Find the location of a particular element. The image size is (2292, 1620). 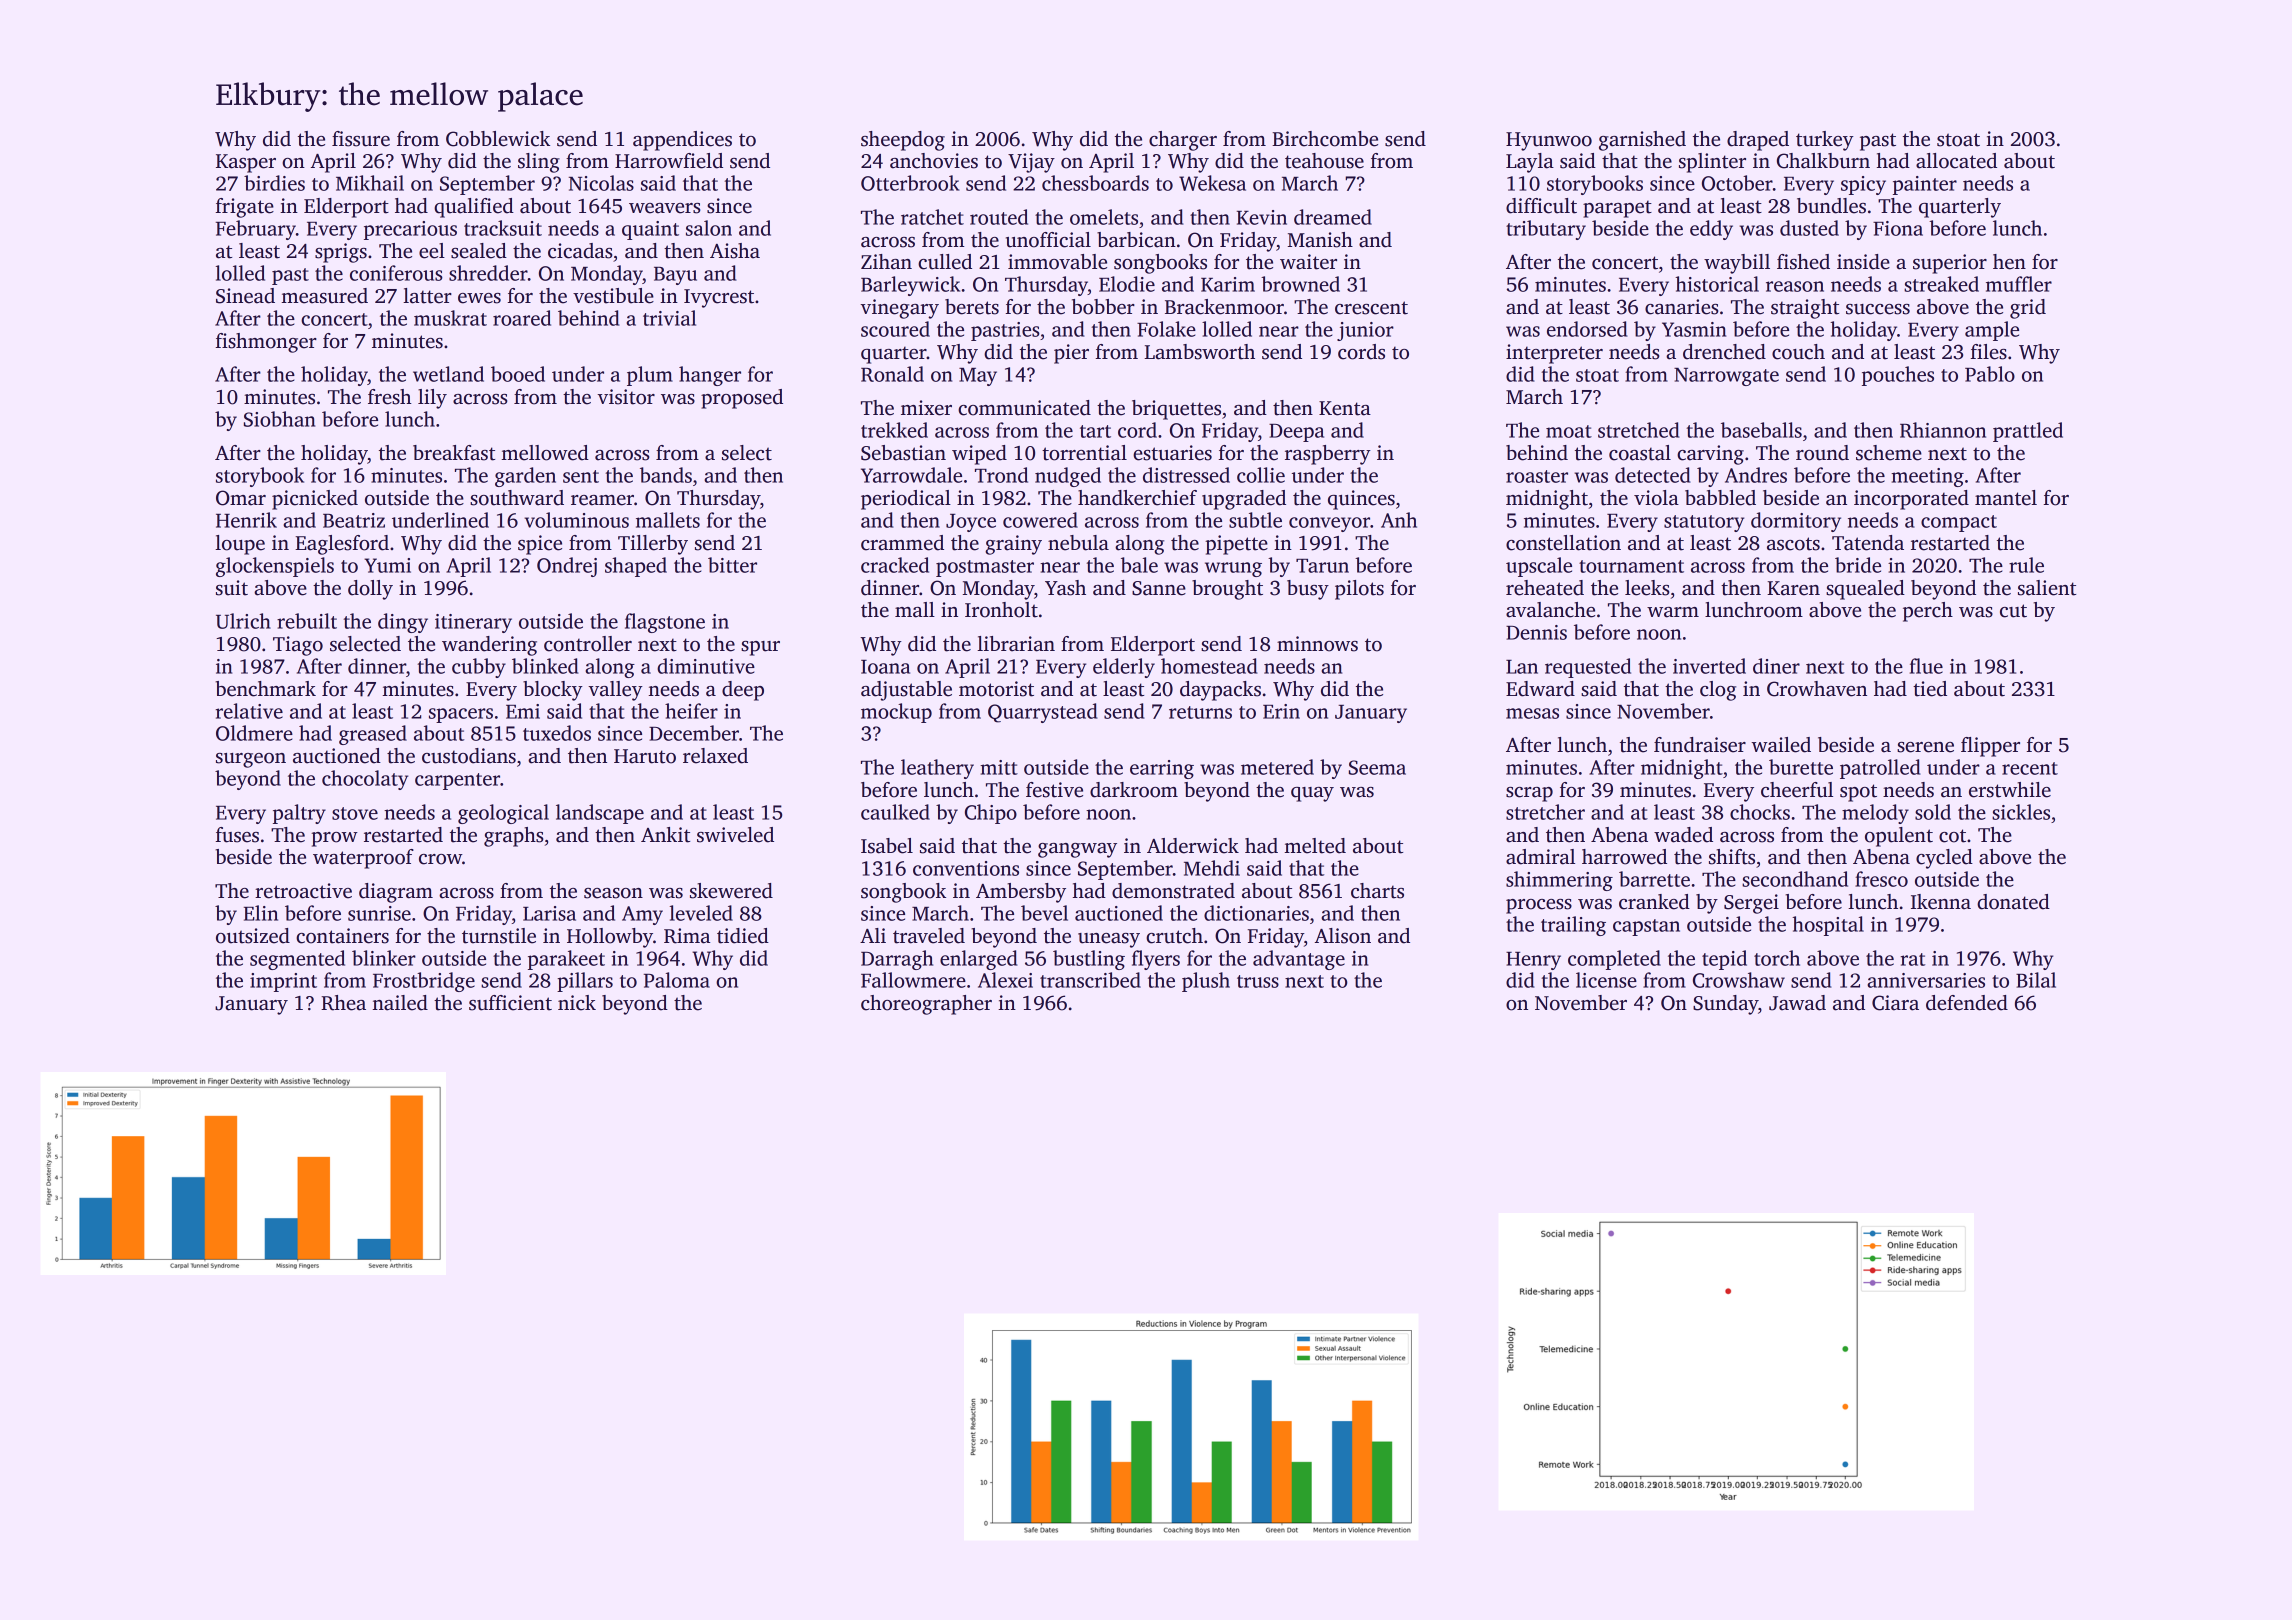

plush is located at coordinates (1206, 982).
